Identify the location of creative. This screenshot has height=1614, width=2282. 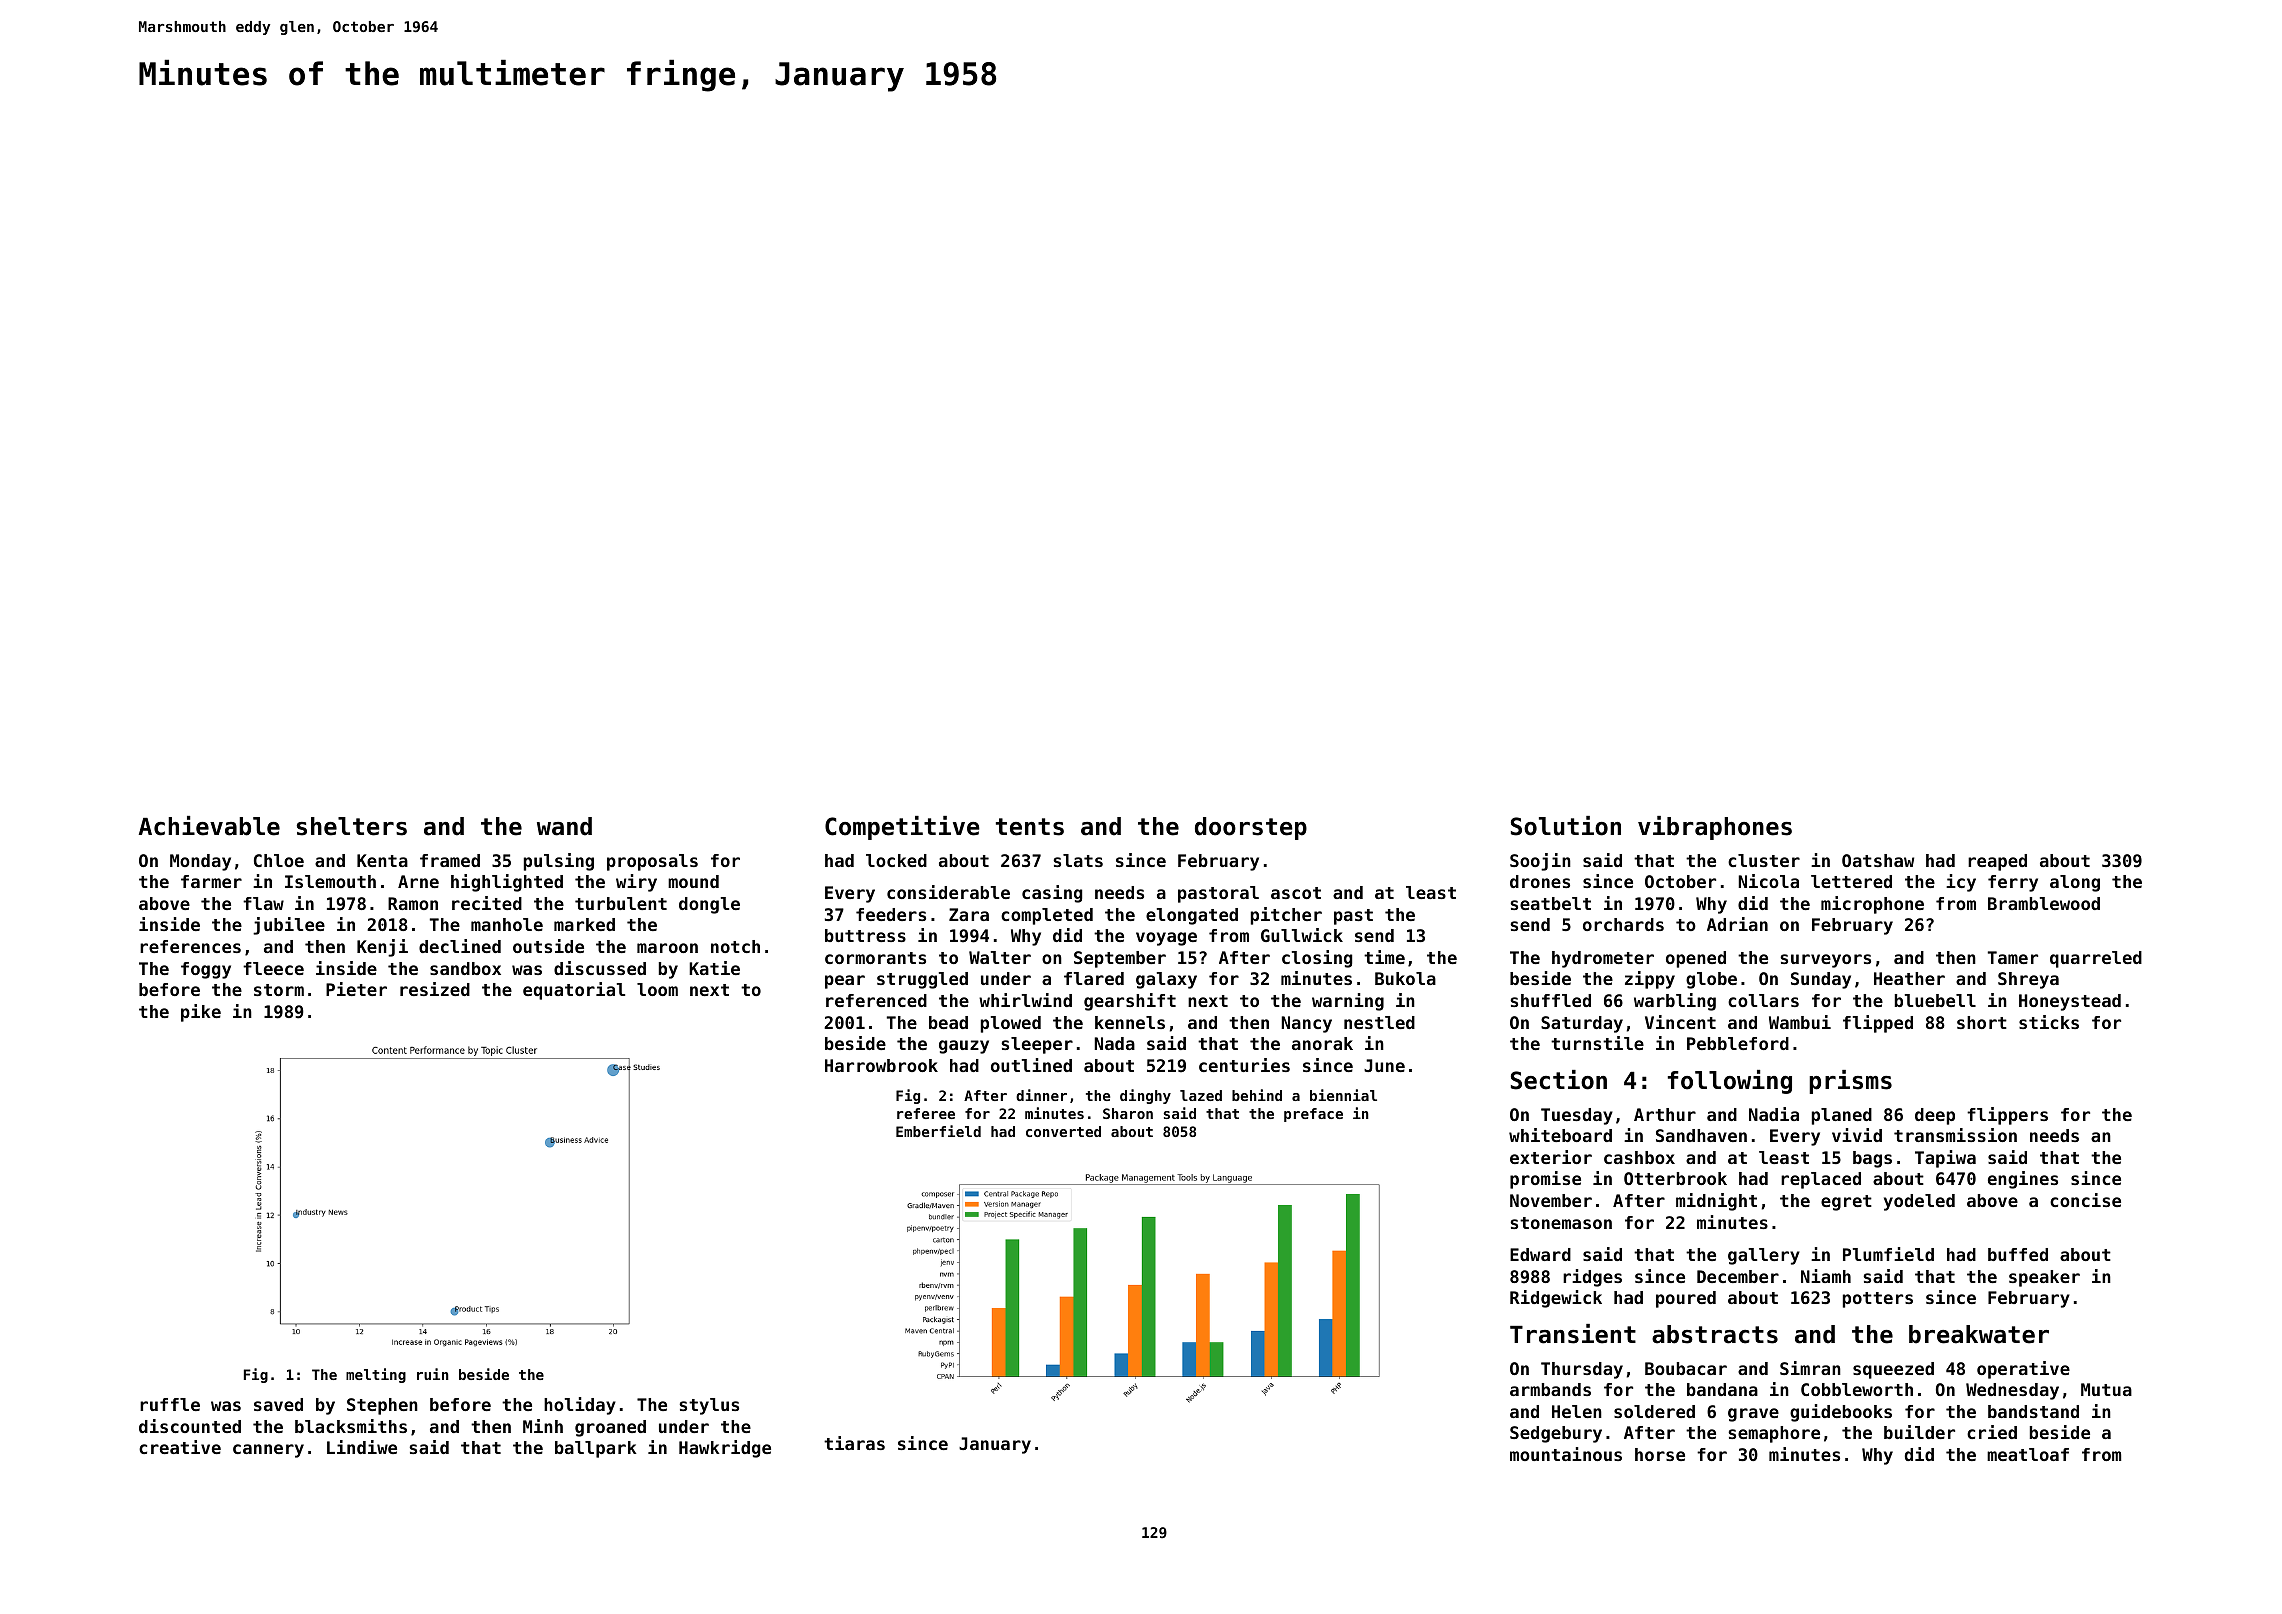
(180, 1447).
